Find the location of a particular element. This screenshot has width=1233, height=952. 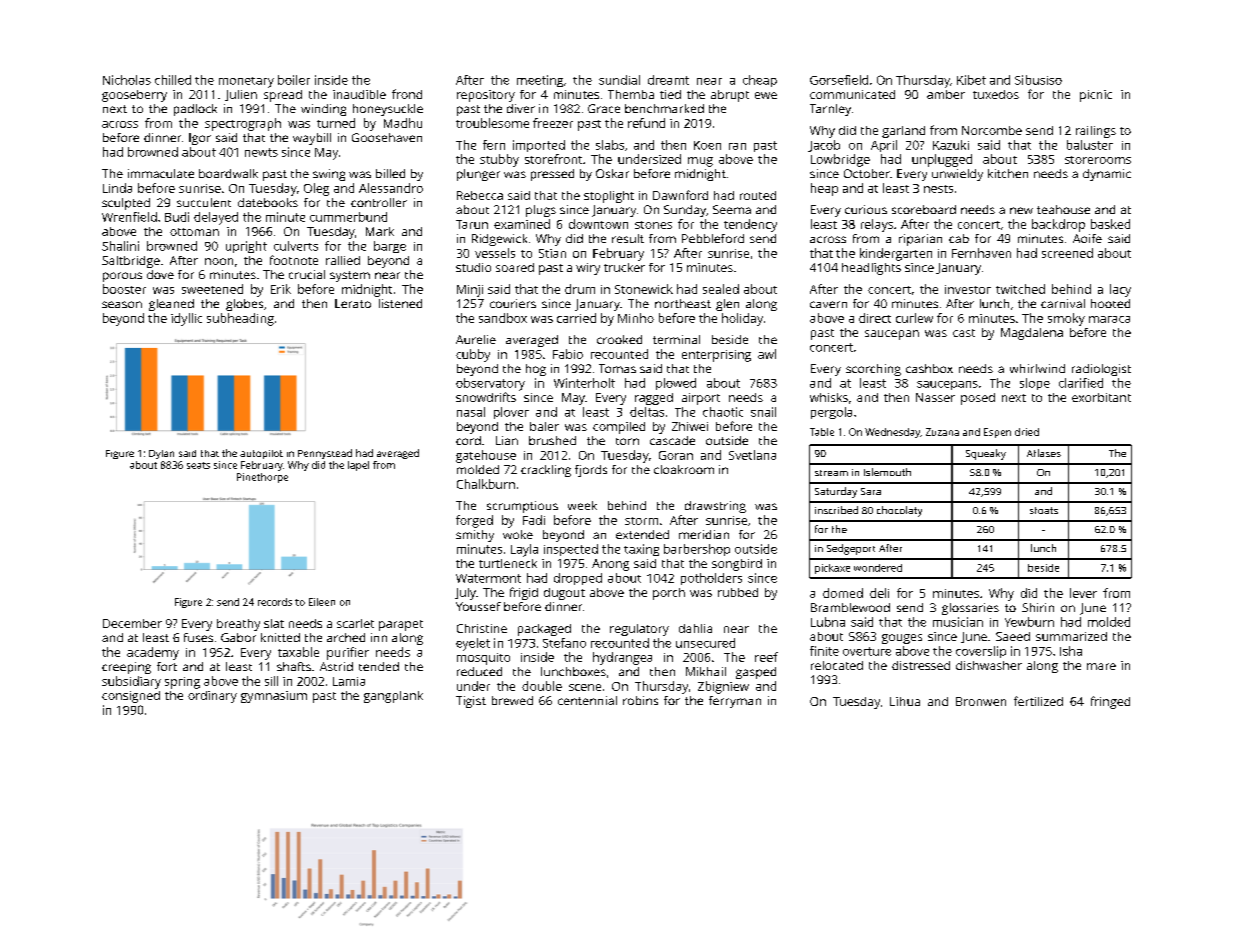

ferryman is located at coordinates (735, 702).
